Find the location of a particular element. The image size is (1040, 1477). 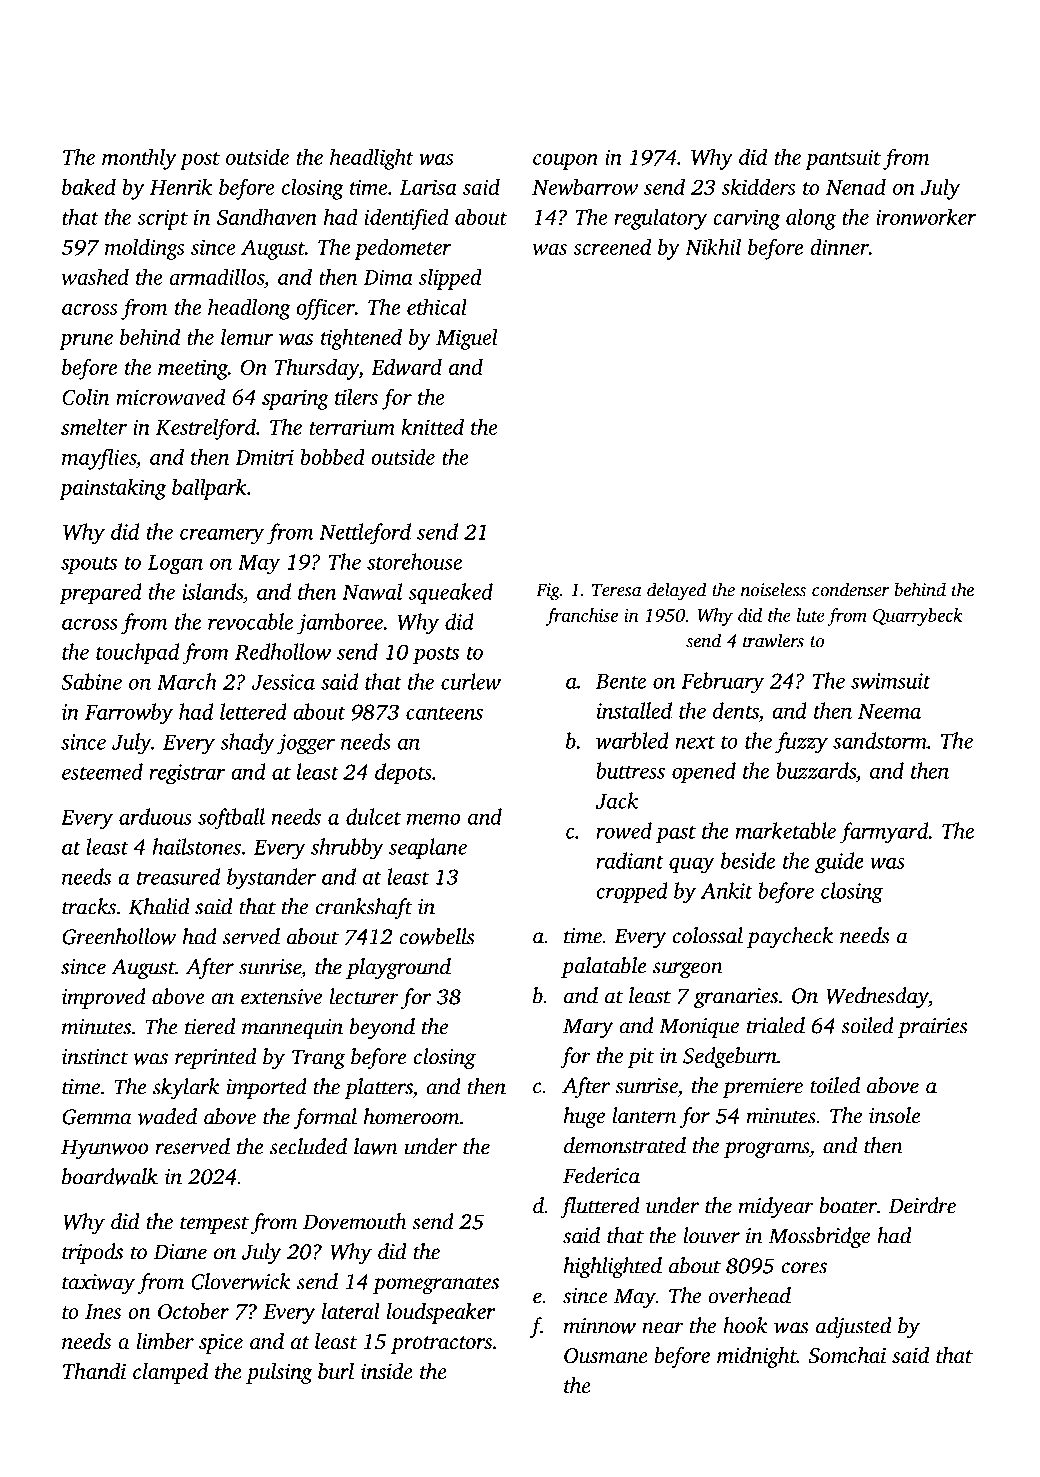

noiseless is located at coordinates (773, 589).
